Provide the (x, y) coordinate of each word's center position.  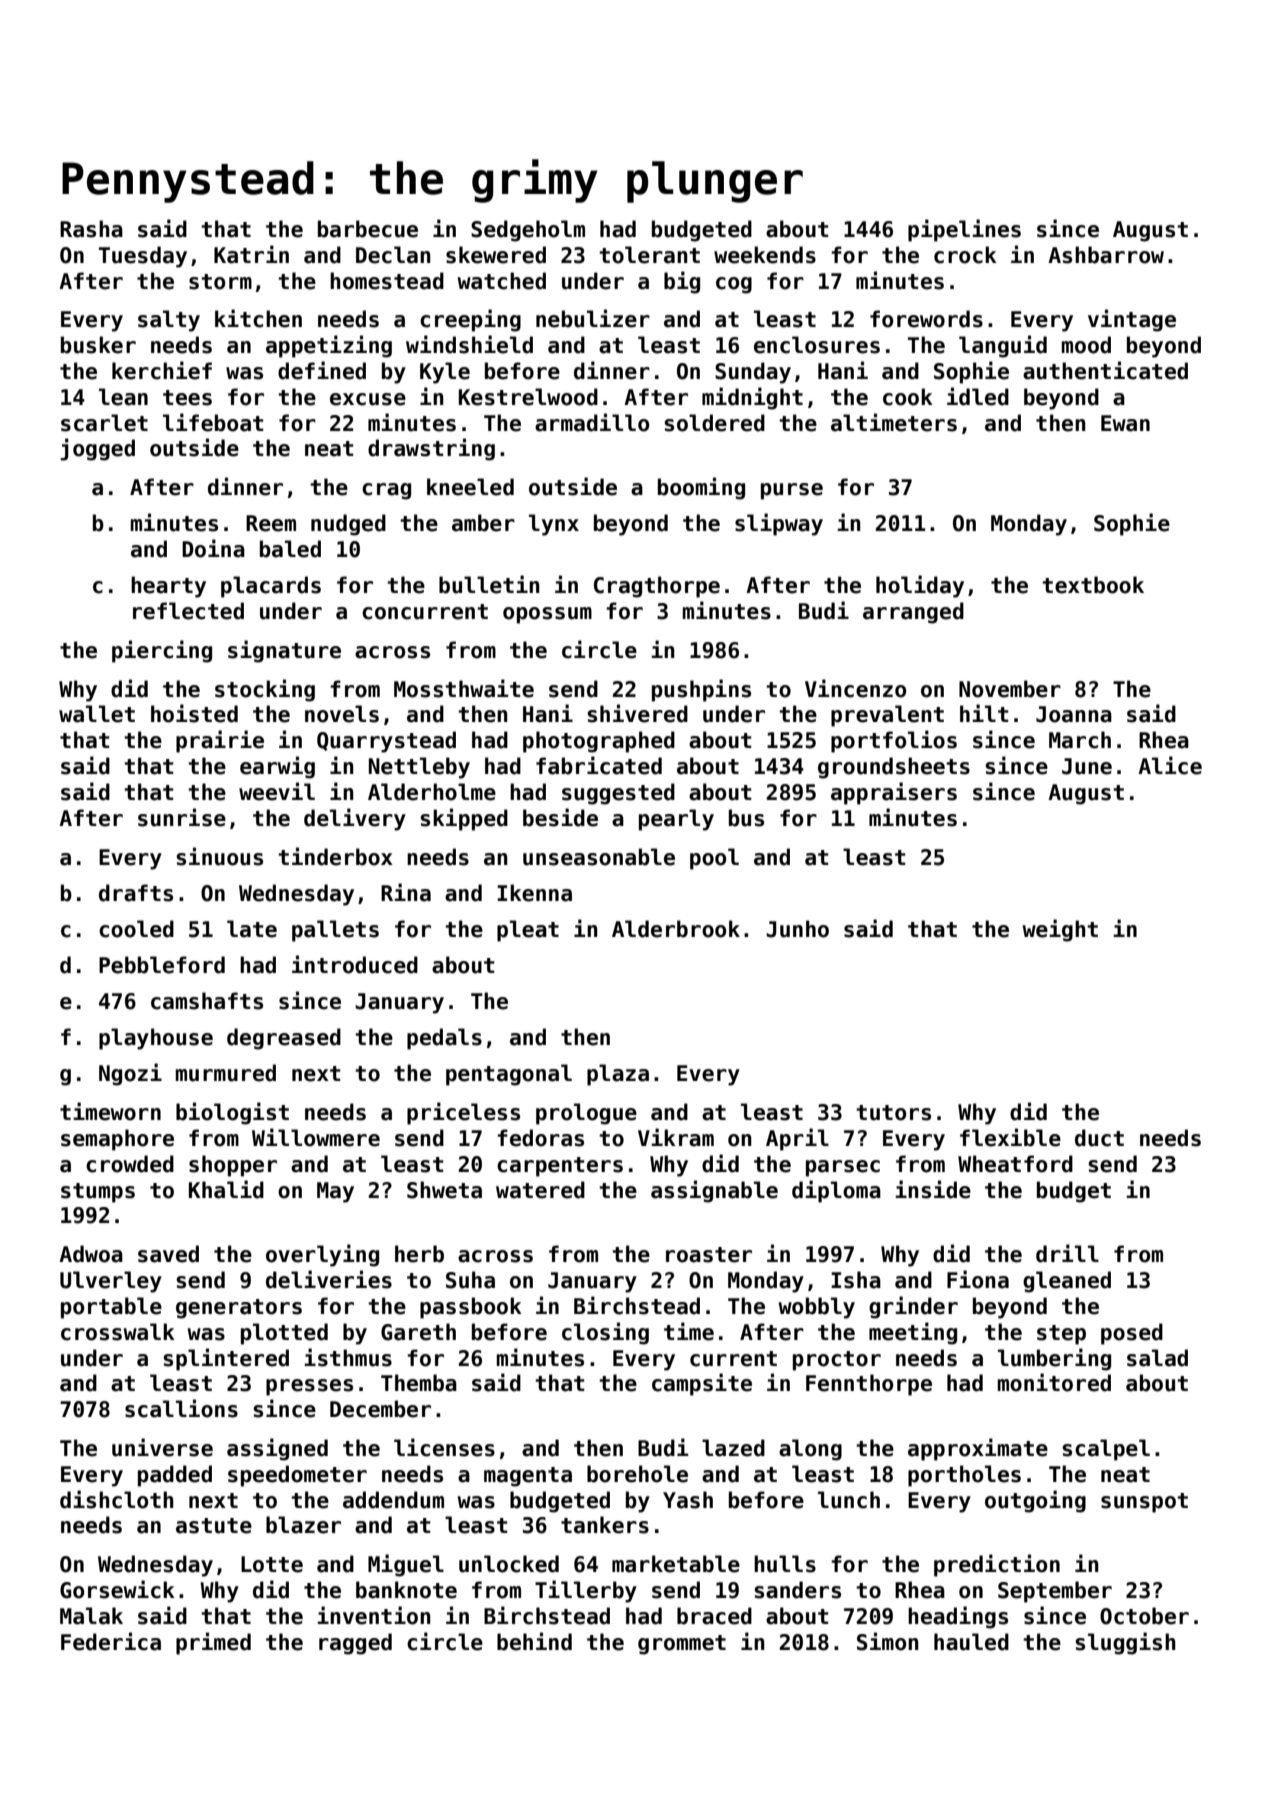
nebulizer (593, 318)
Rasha (91, 229)
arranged (913, 613)
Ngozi (130, 1074)
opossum (547, 615)
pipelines (964, 230)
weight (1060, 930)
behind (534, 1641)
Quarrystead (386, 742)
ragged (355, 1644)
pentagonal (509, 1075)
